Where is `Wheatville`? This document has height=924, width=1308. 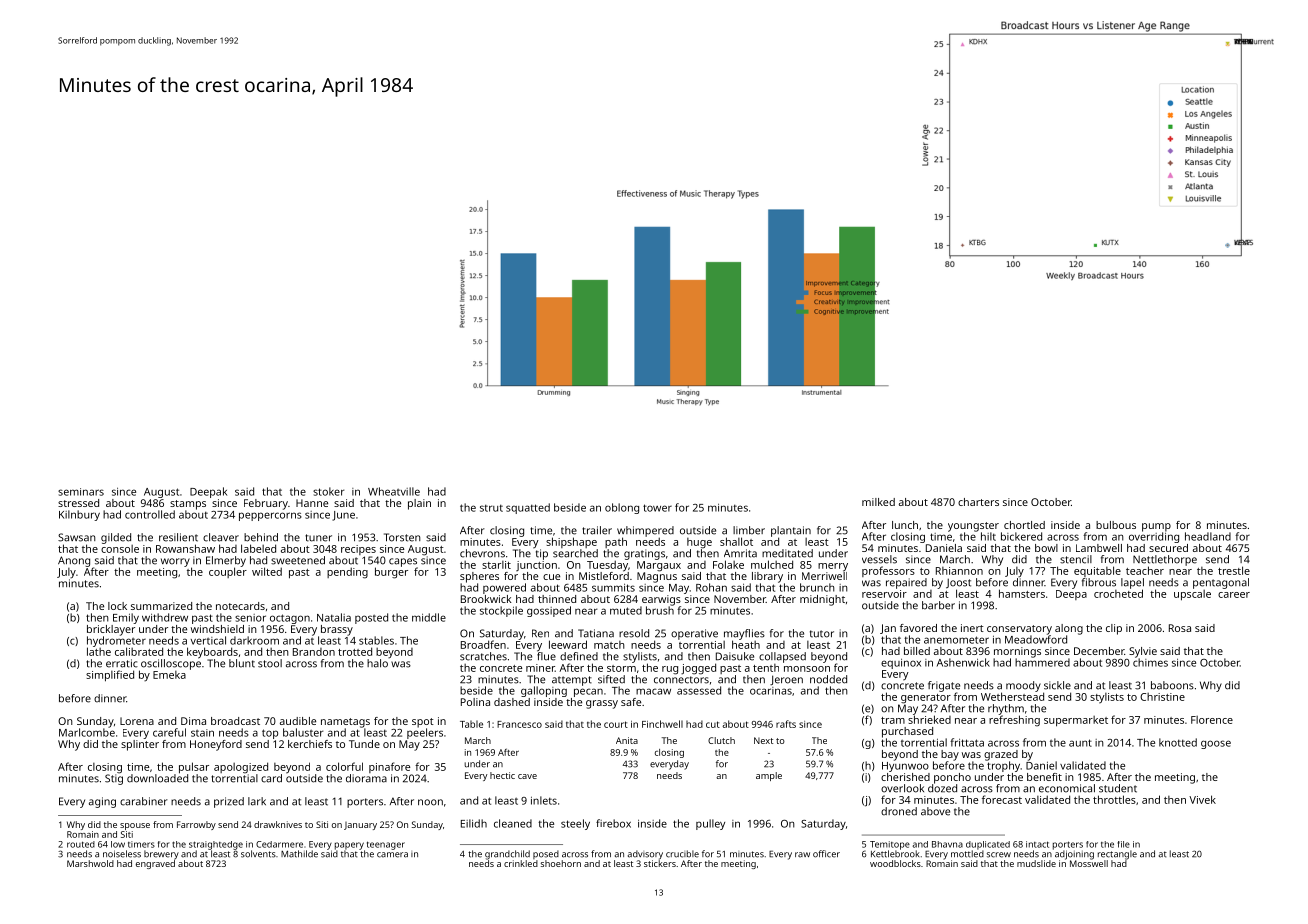
Wheatville is located at coordinates (394, 491).
